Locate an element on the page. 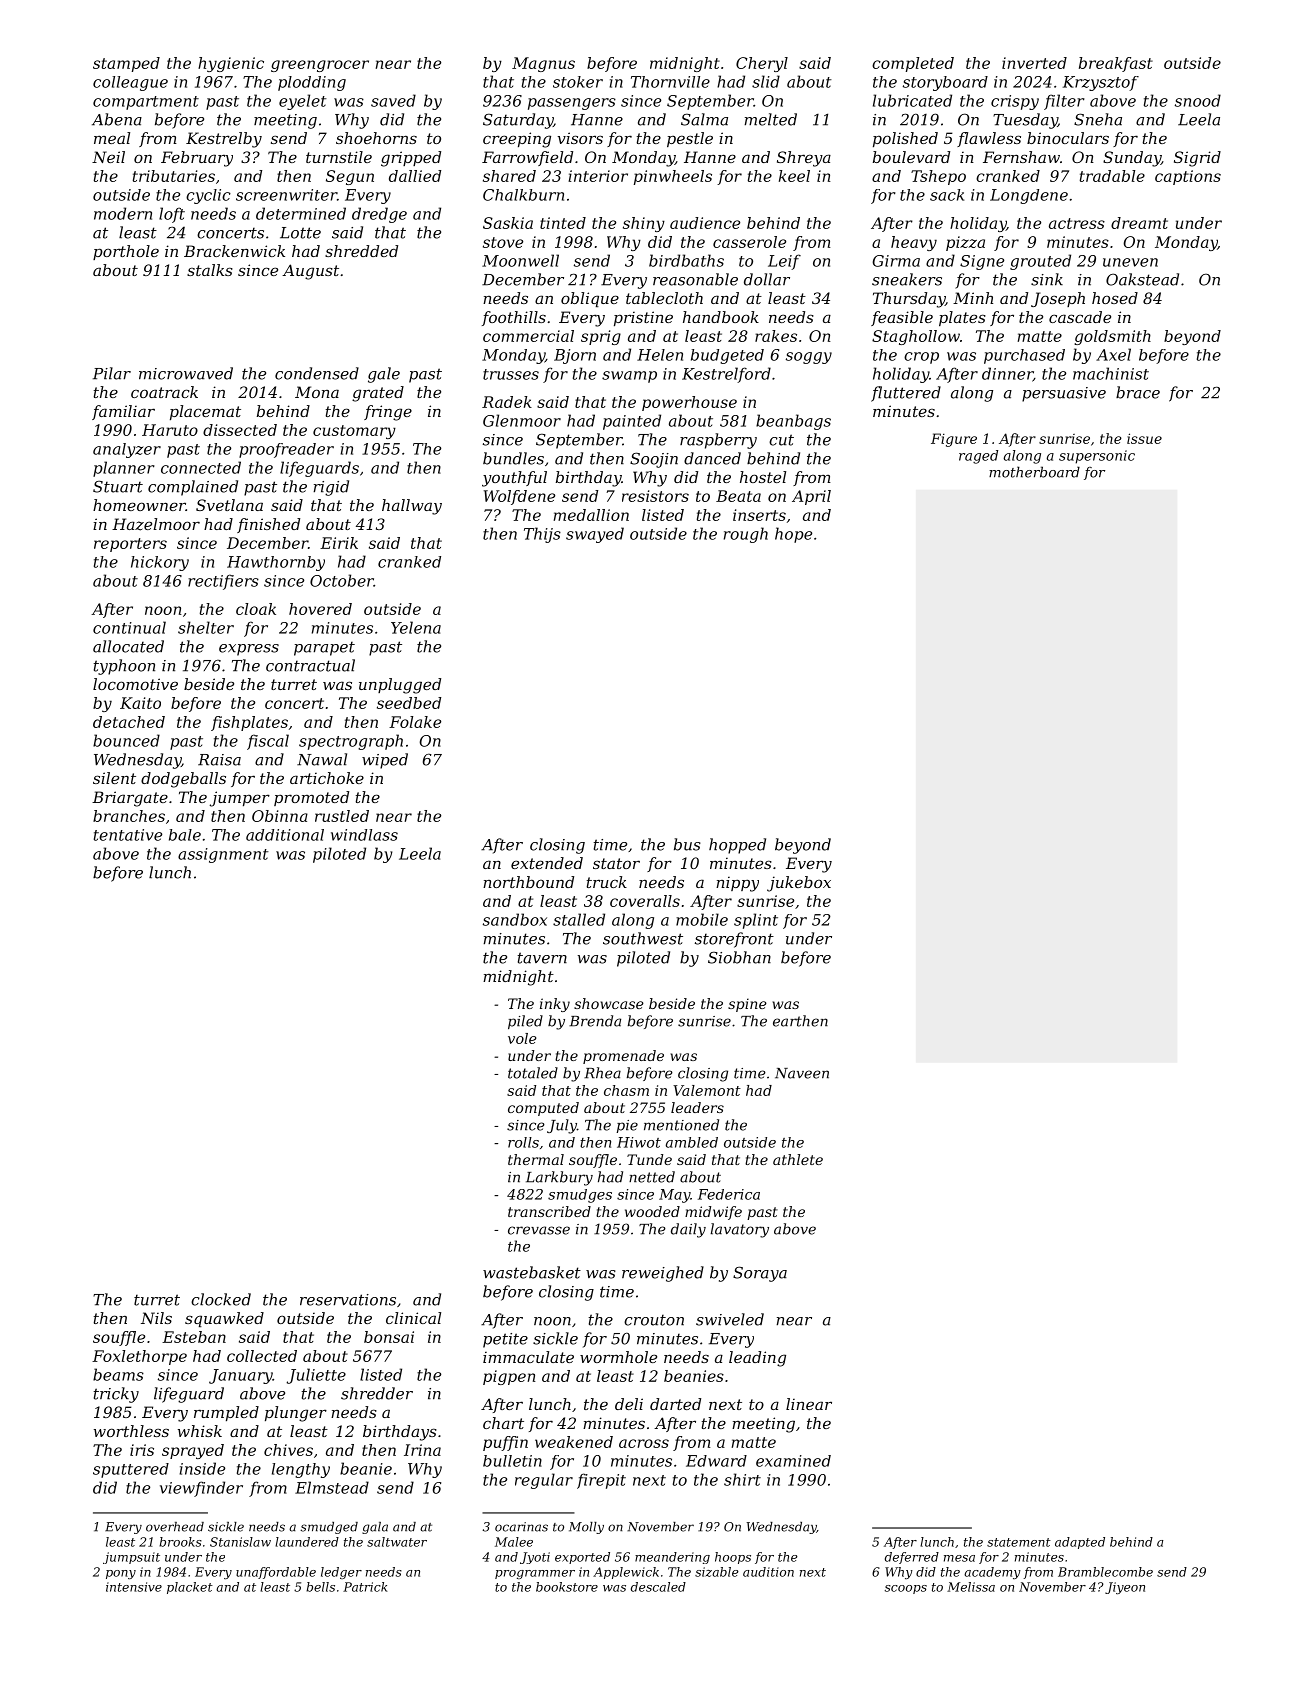 The height and width of the image is (1700, 1314). descaled is located at coordinates (658, 1587).
